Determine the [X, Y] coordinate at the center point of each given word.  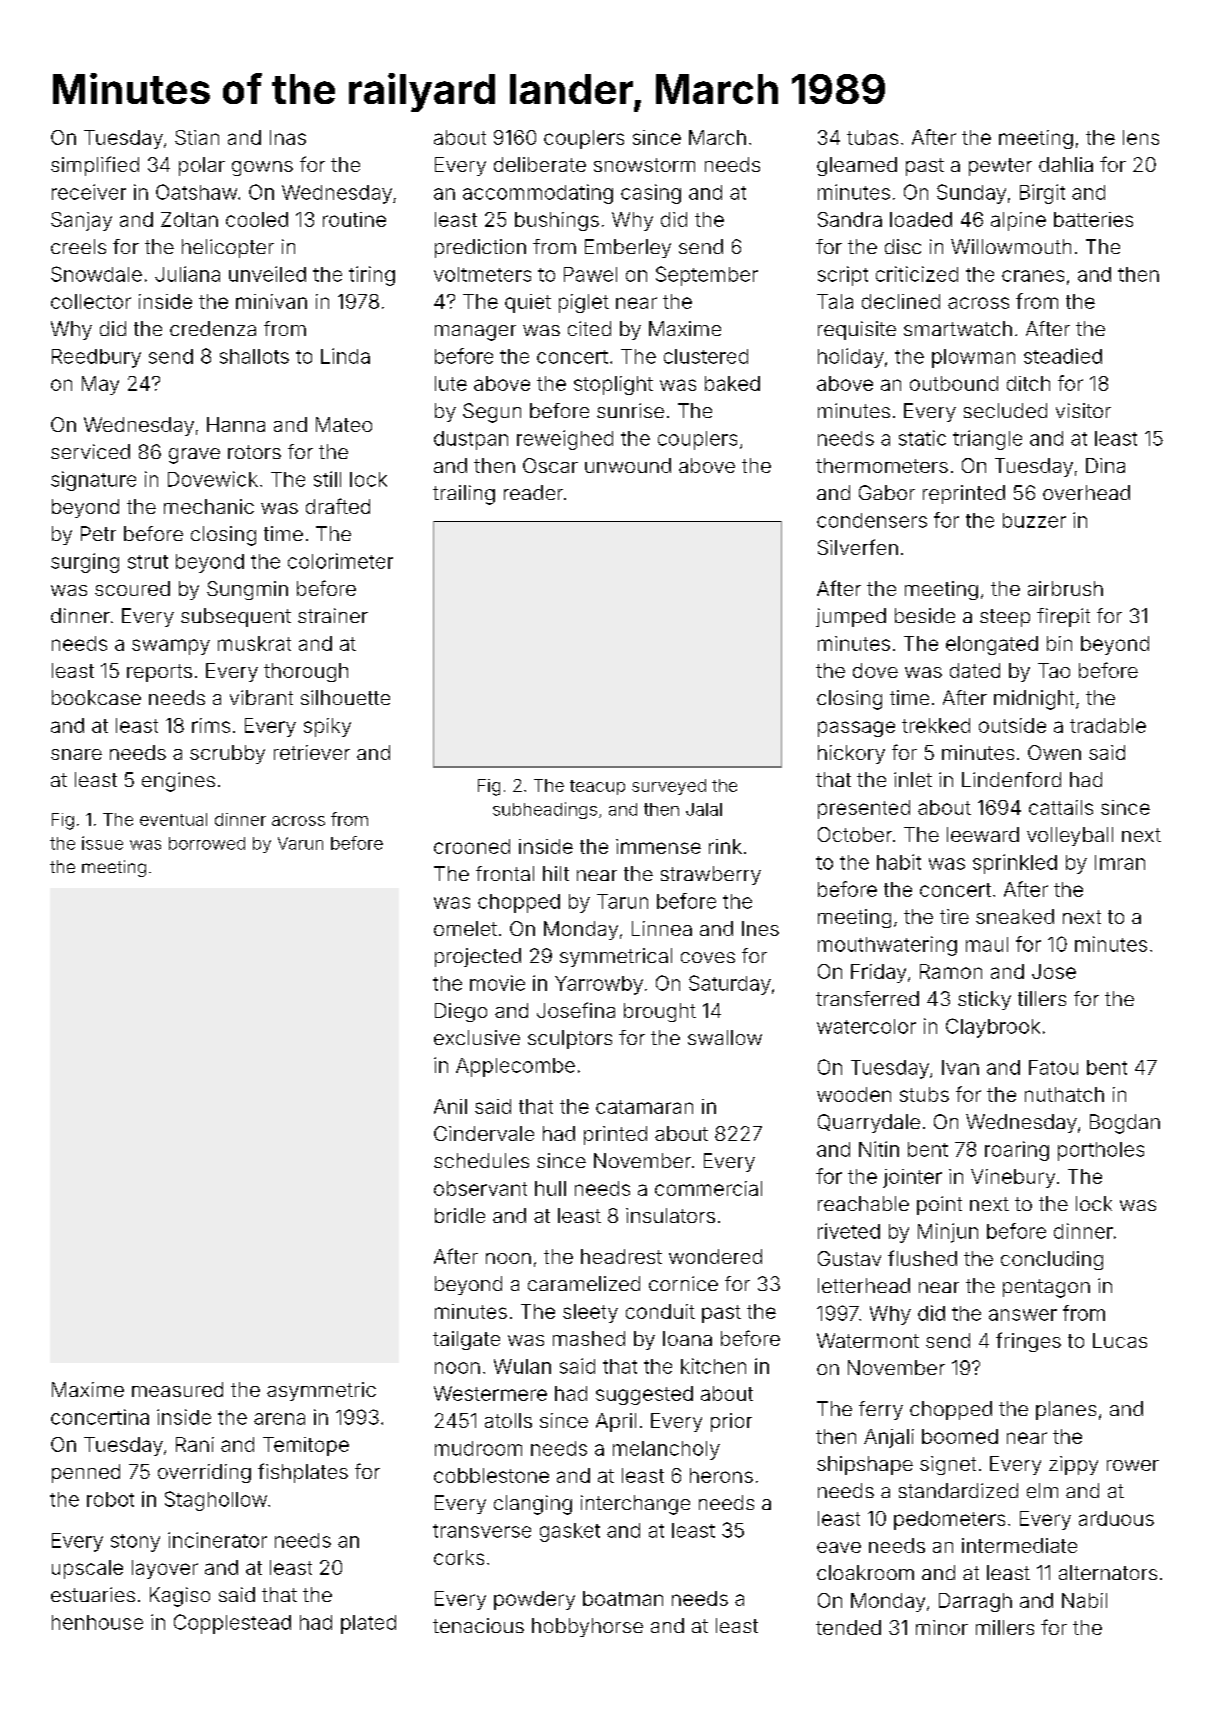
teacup [597, 787]
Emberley [628, 248]
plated [368, 1624]
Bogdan [1125, 1124]
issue [102, 843]
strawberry [711, 875]
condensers [872, 520]
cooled [257, 219]
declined [901, 301]
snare [76, 754]
